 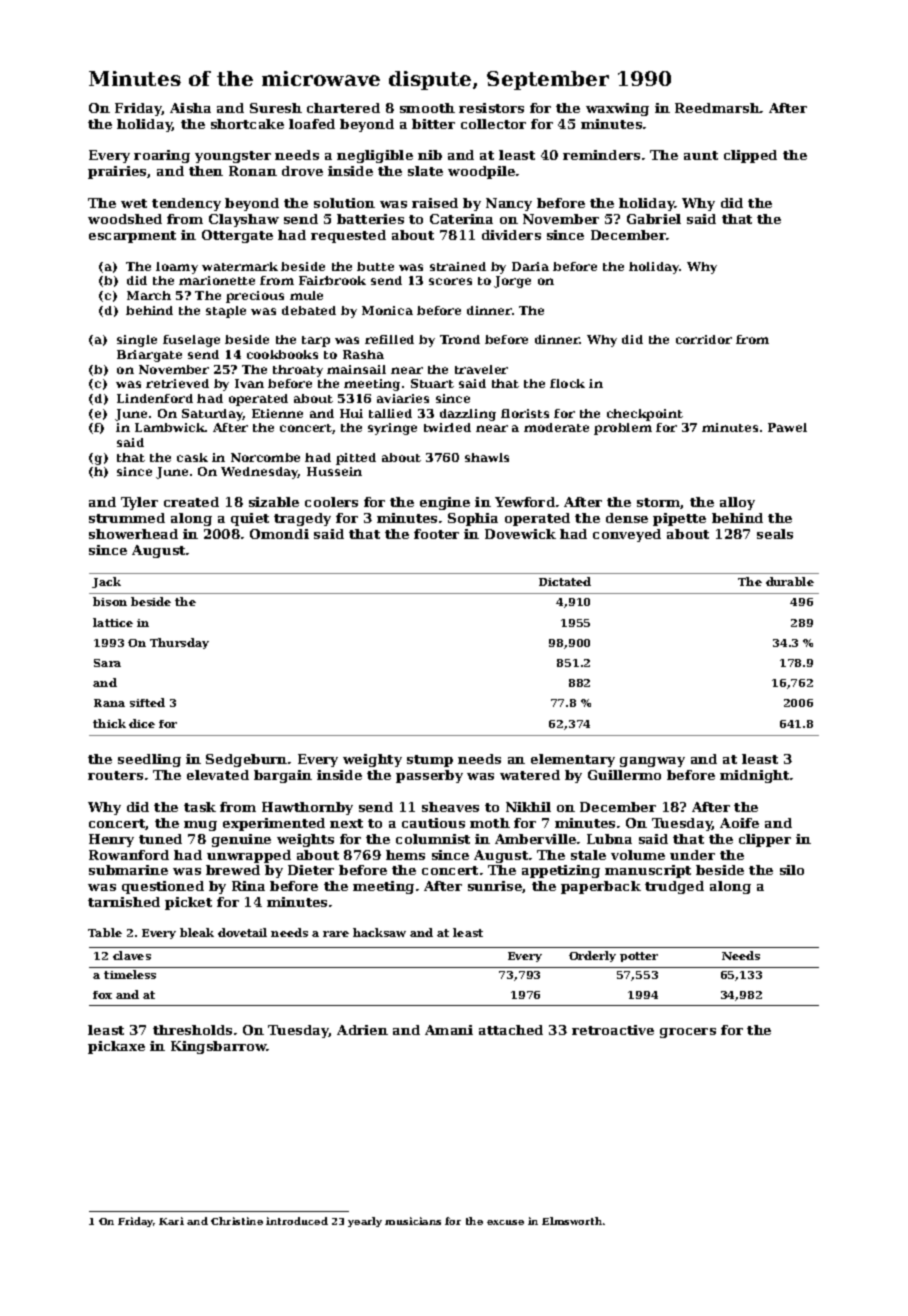 I want to click on Aisha, so click(x=190, y=108).
